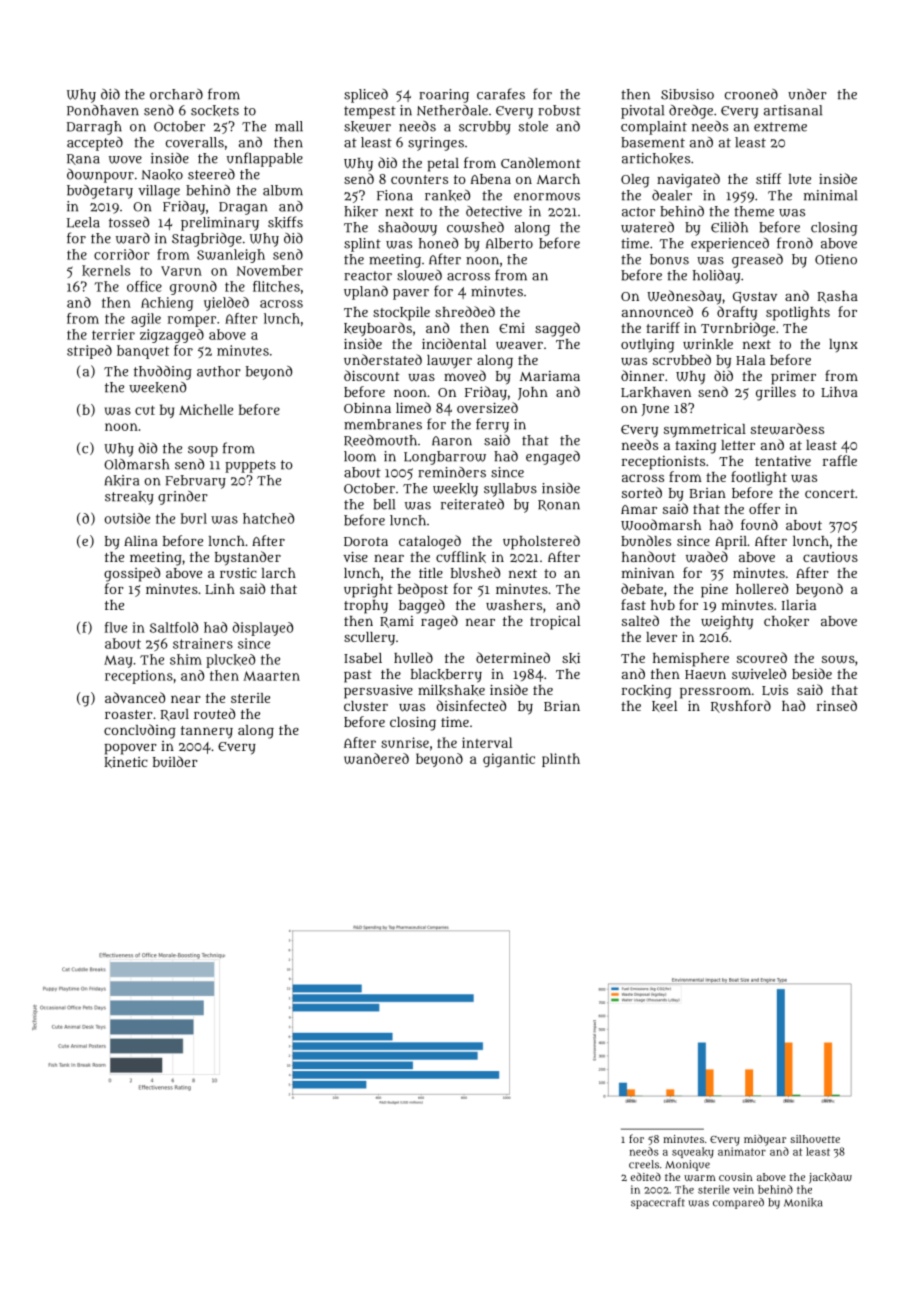 Image resolution: width=924 pixels, height=1308 pixels. Describe the element at coordinates (793, 110) in the screenshot. I see `artisanal` at that location.
